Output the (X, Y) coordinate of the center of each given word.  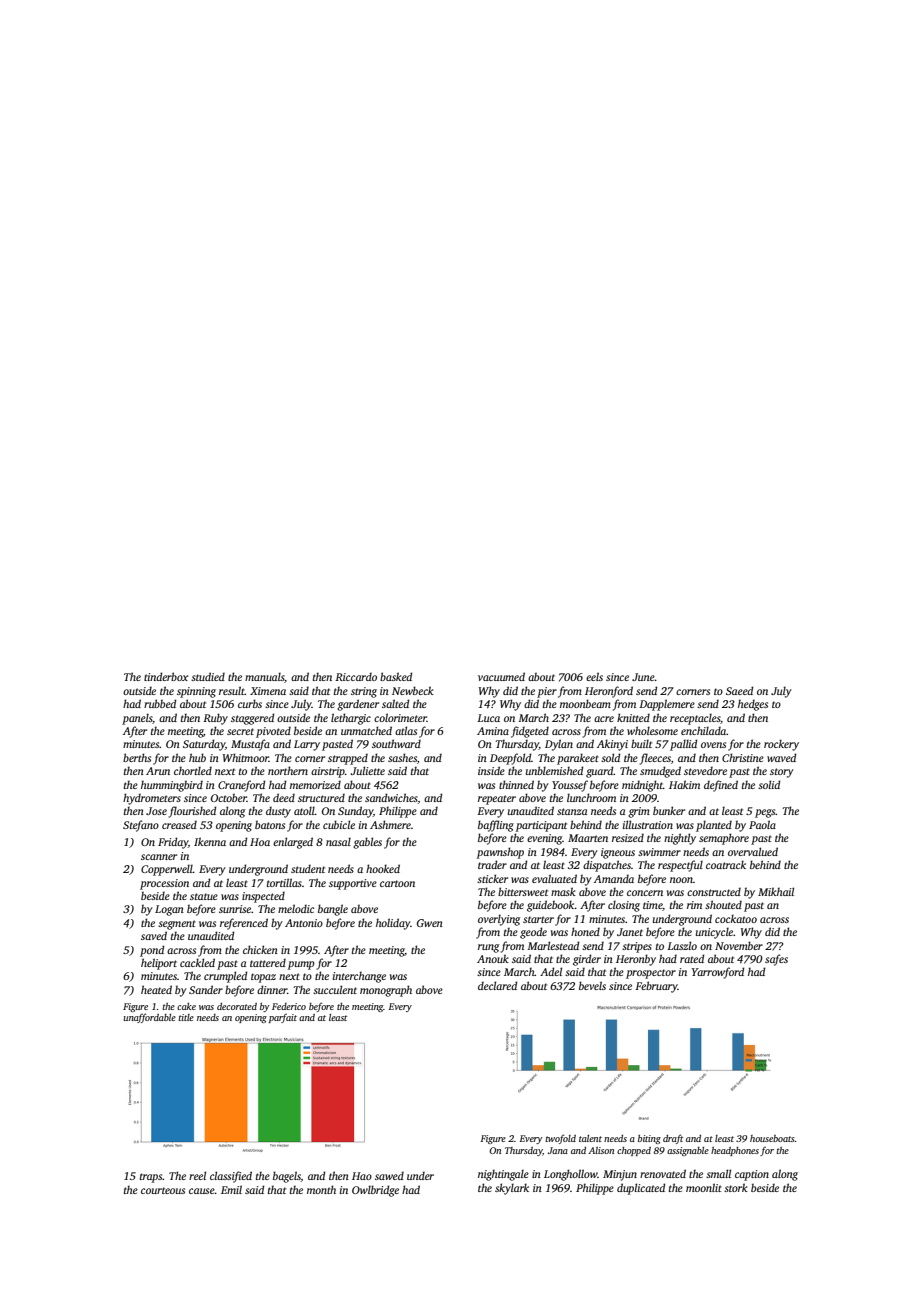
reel (197, 1175)
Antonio (304, 923)
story (782, 773)
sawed (389, 1175)
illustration (648, 824)
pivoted (273, 732)
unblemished (554, 770)
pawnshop (500, 853)
